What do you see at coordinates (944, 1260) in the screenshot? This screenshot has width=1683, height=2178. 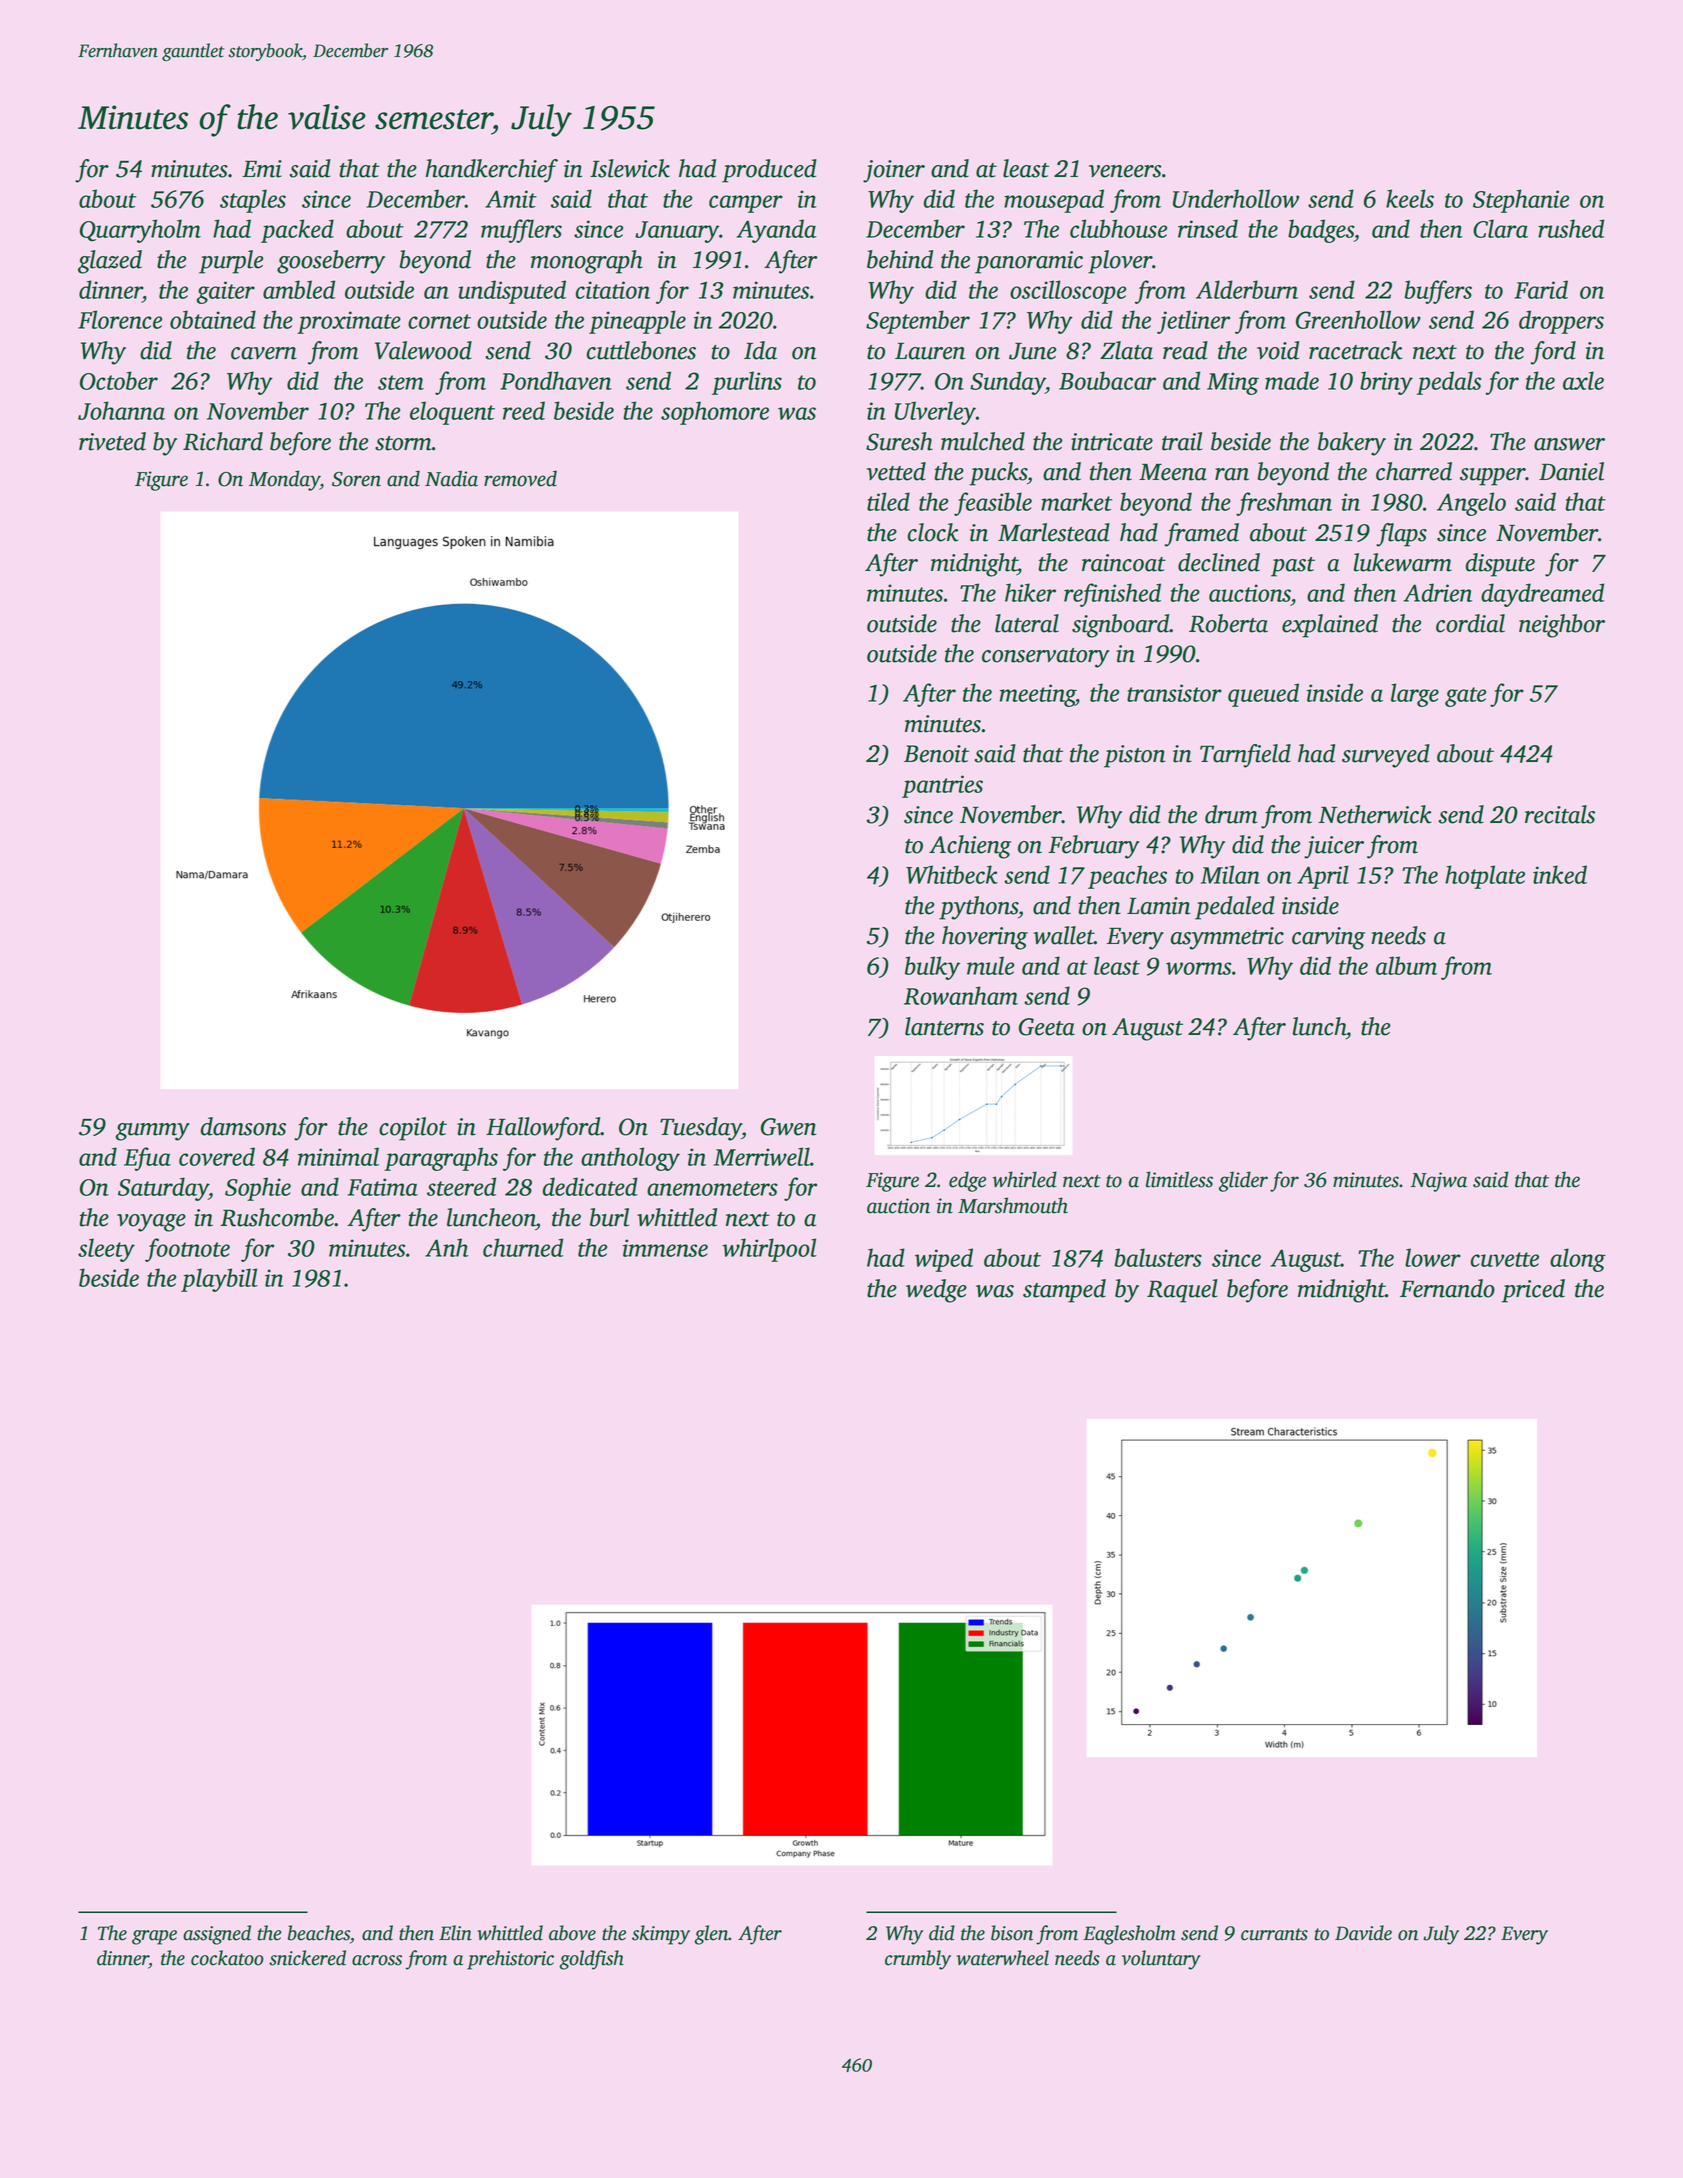 I see `wiped` at bounding box center [944, 1260].
